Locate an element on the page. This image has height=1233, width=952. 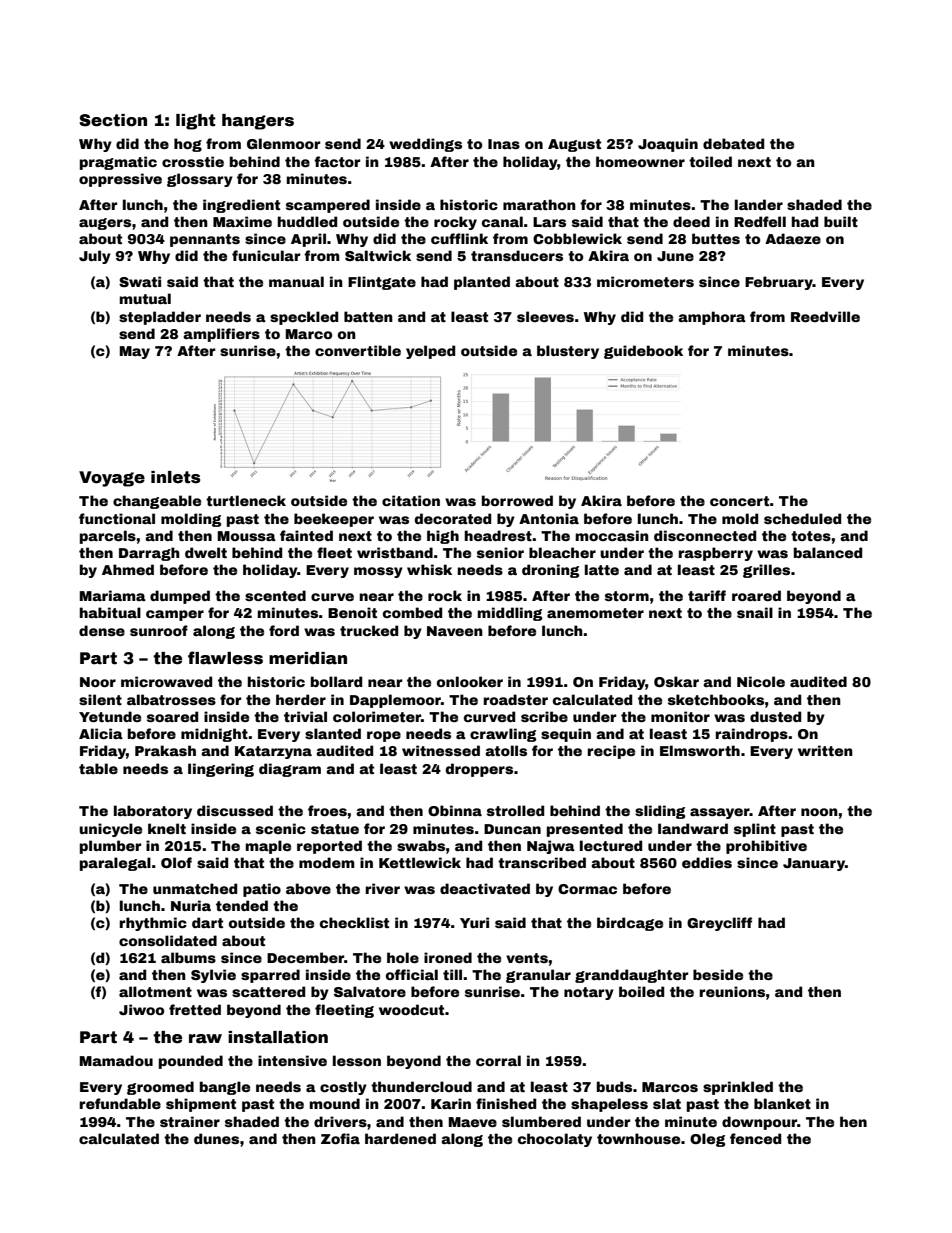
deactivated is located at coordinates (485, 888).
